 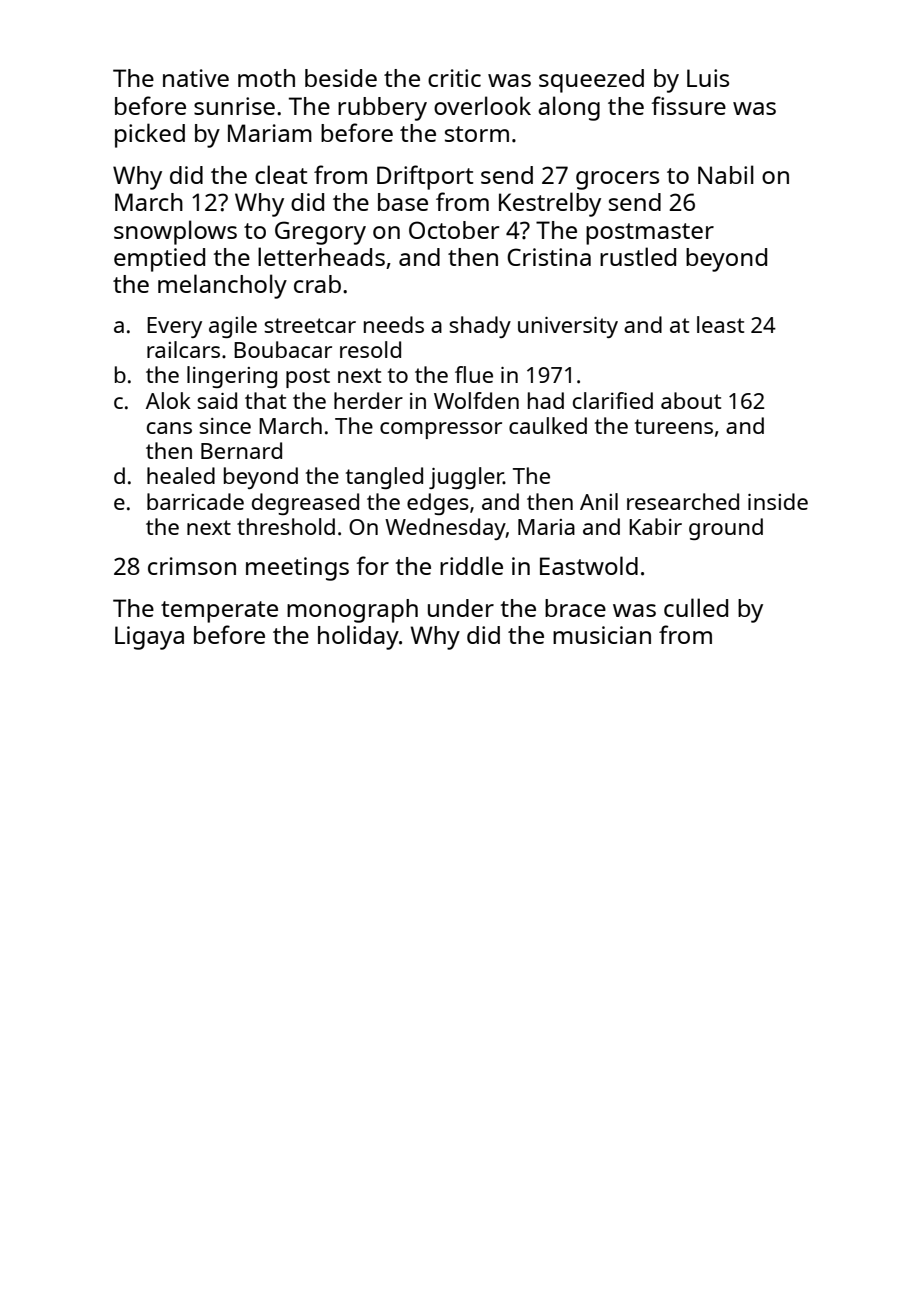 I want to click on Bernard, so click(x=241, y=450).
